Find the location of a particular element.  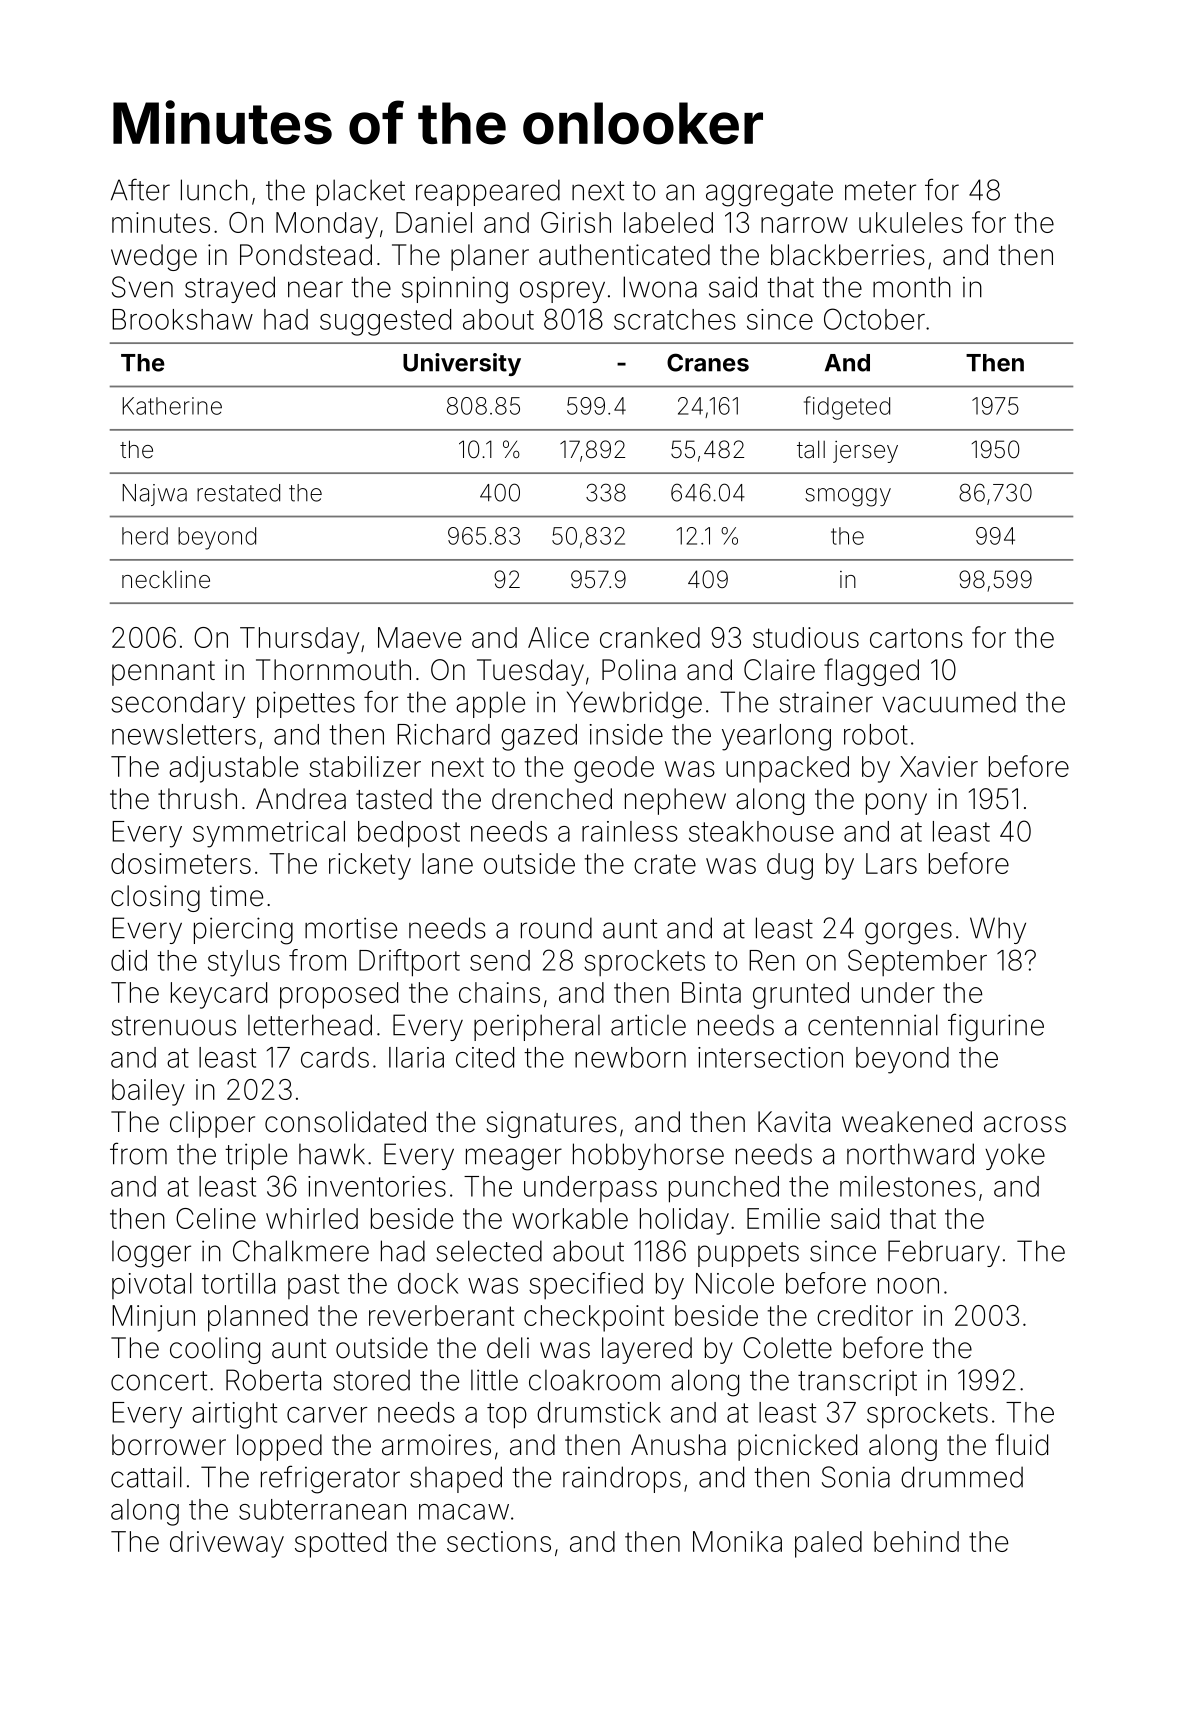

figurine is located at coordinates (996, 1027).
